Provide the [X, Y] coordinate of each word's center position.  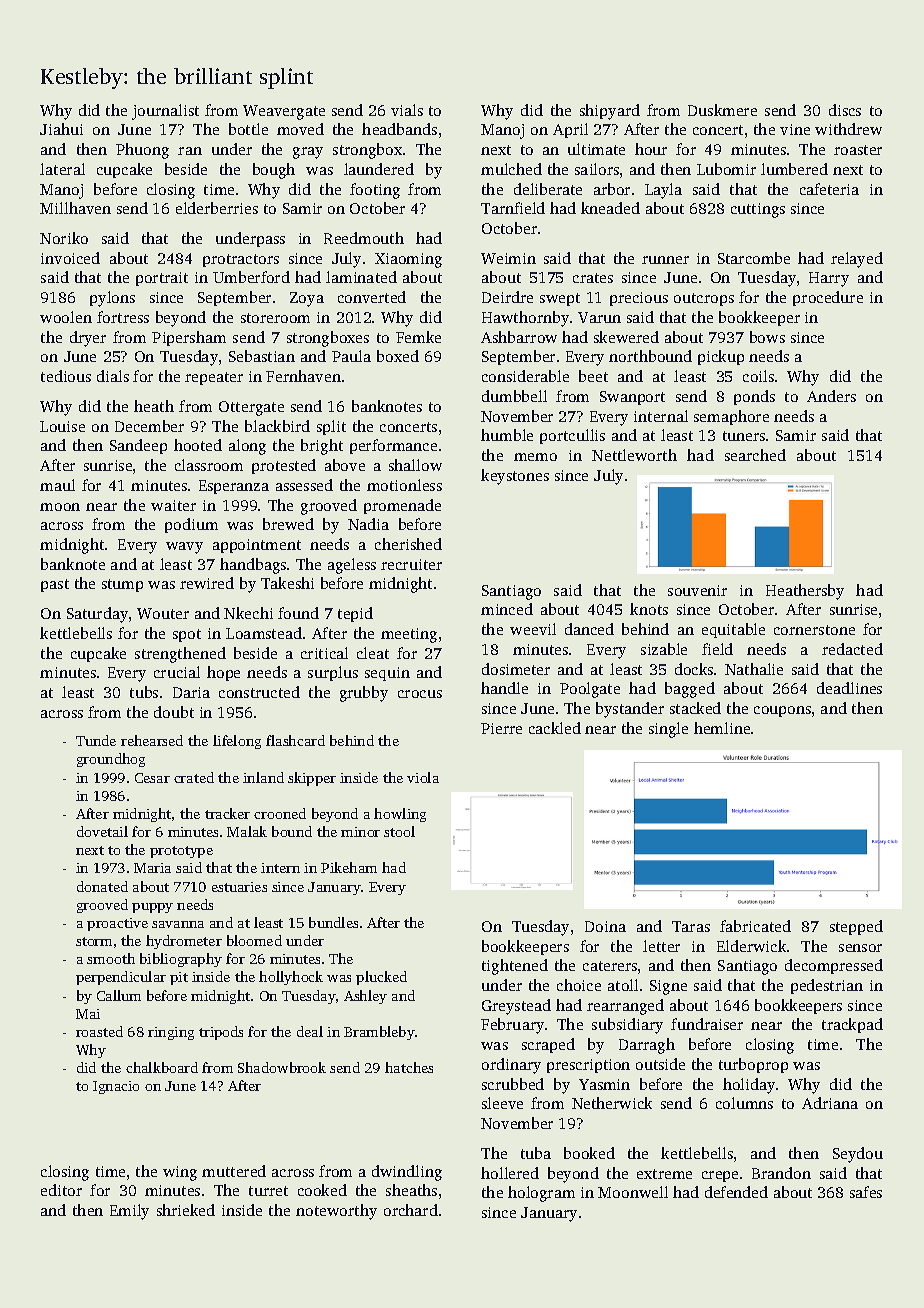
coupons [782, 711]
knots [649, 609]
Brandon [781, 1173]
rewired [207, 583]
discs [845, 110]
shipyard [610, 112]
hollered [510, 1173]
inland [263, 777]
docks [694, 669]
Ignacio [116, 1087]
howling [400, 815]
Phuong [142, 151]
